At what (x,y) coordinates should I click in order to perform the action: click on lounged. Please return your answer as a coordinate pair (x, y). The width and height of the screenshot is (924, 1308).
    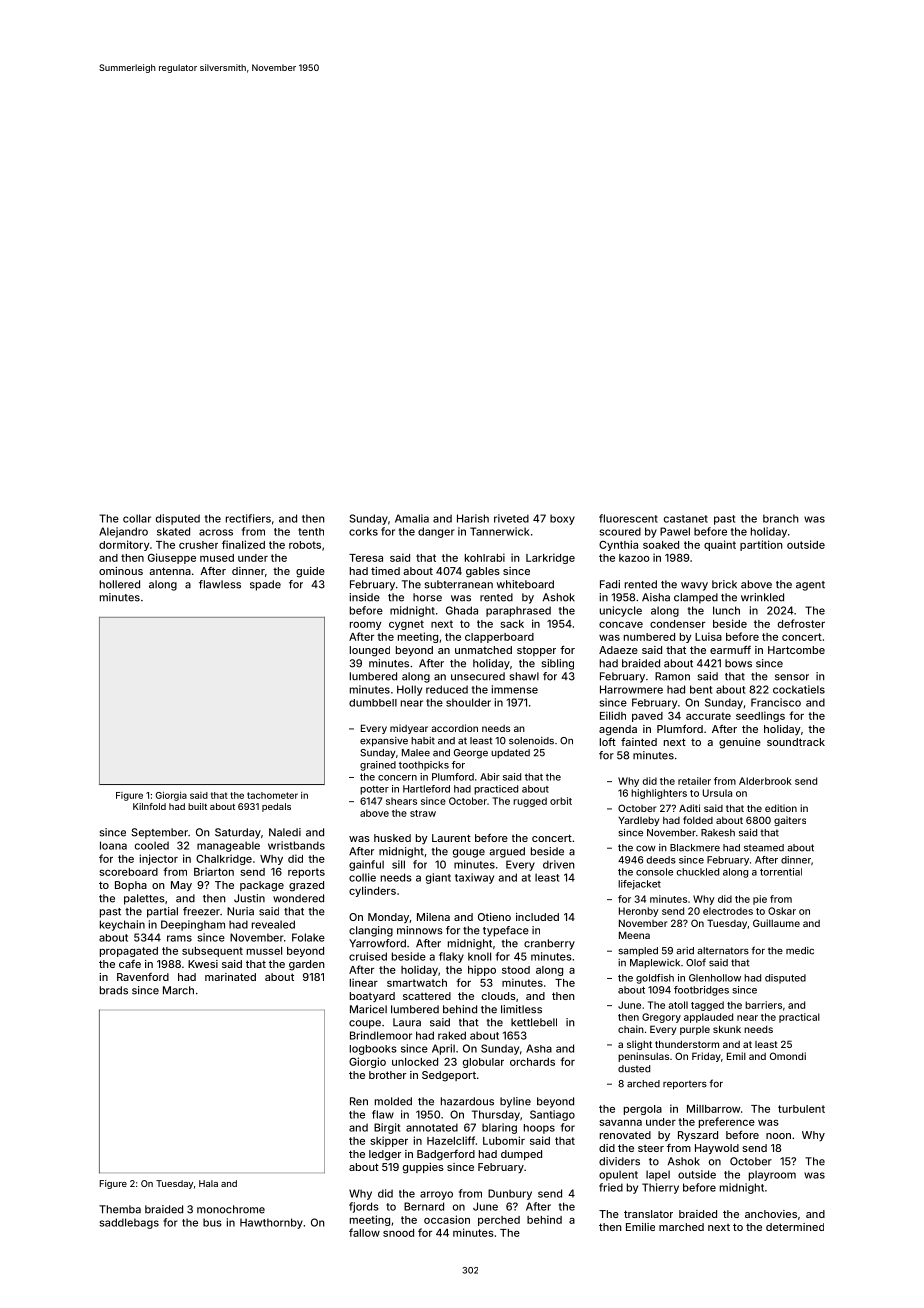
    Looking at the image, I should click on (370, 651).
